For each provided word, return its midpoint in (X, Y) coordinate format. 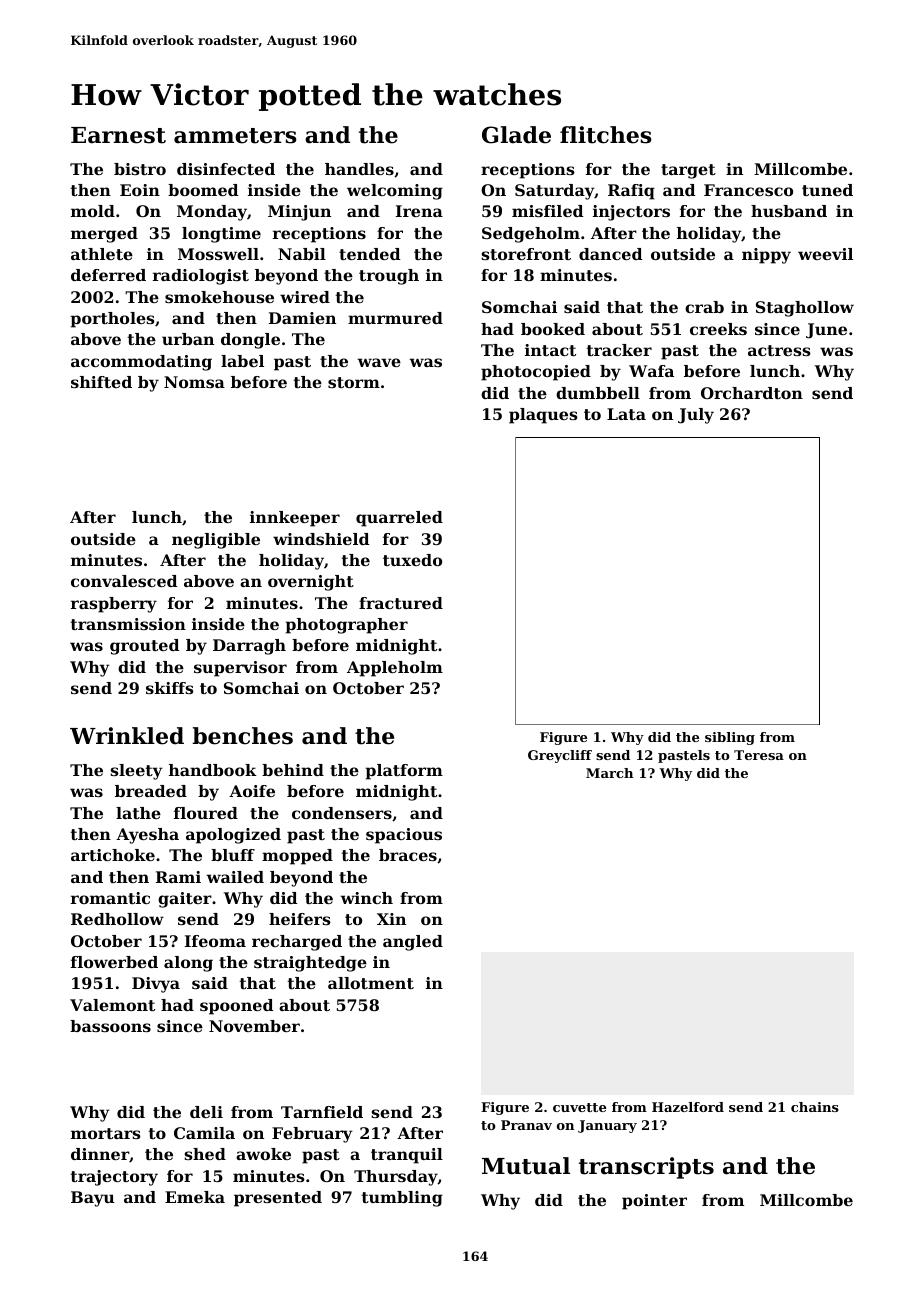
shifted (101, 382)
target (688, 171)
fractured (401, 603)
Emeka (195, 1197)
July (696, 416)
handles (359, 169)
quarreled (399, 519)
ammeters (235, 136)
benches (242, 736)
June (826, 331)
